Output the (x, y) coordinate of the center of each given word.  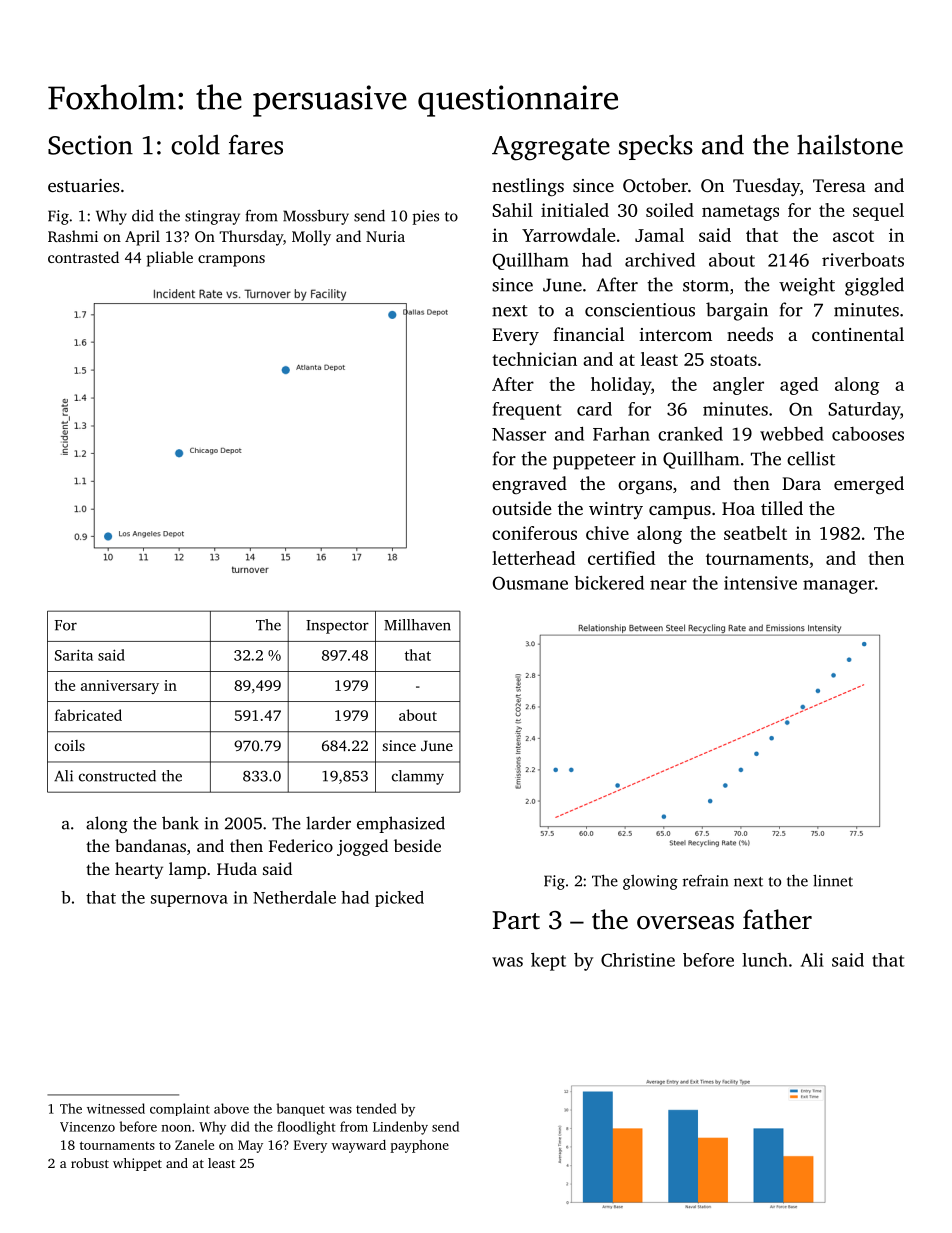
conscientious (640, 310)
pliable (170, 259)
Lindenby (400, 1128)
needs (750, 334)
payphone (419, 1146)
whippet (137, 1164)
